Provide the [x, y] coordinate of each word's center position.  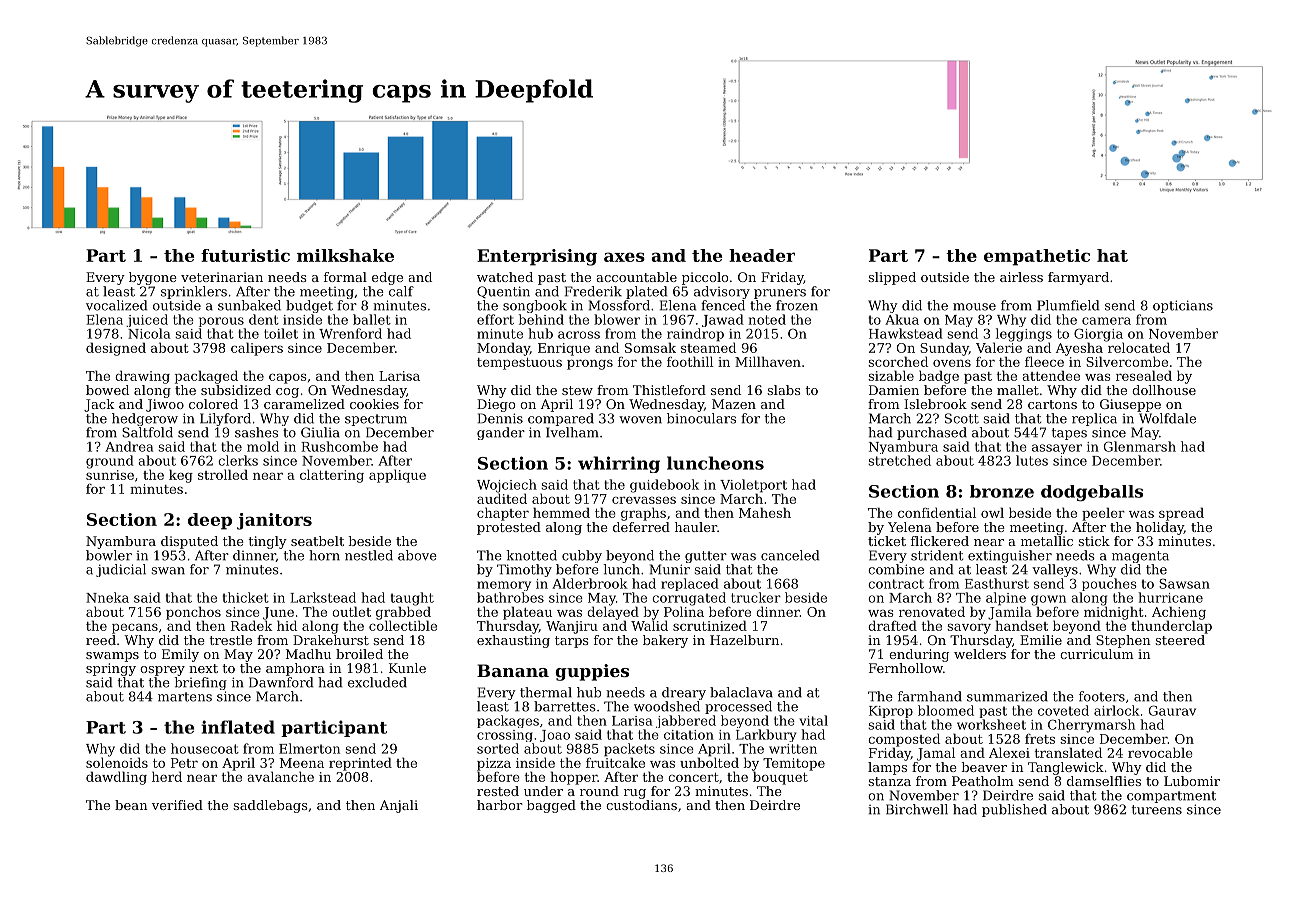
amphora [295, 669]
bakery [665, 641]
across [579, 335]
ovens [952, 363]
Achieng [1179, 613]
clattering [332, 476]
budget [309, 306]
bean [131, 805]
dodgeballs [1092, 493]
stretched [899, 460]
